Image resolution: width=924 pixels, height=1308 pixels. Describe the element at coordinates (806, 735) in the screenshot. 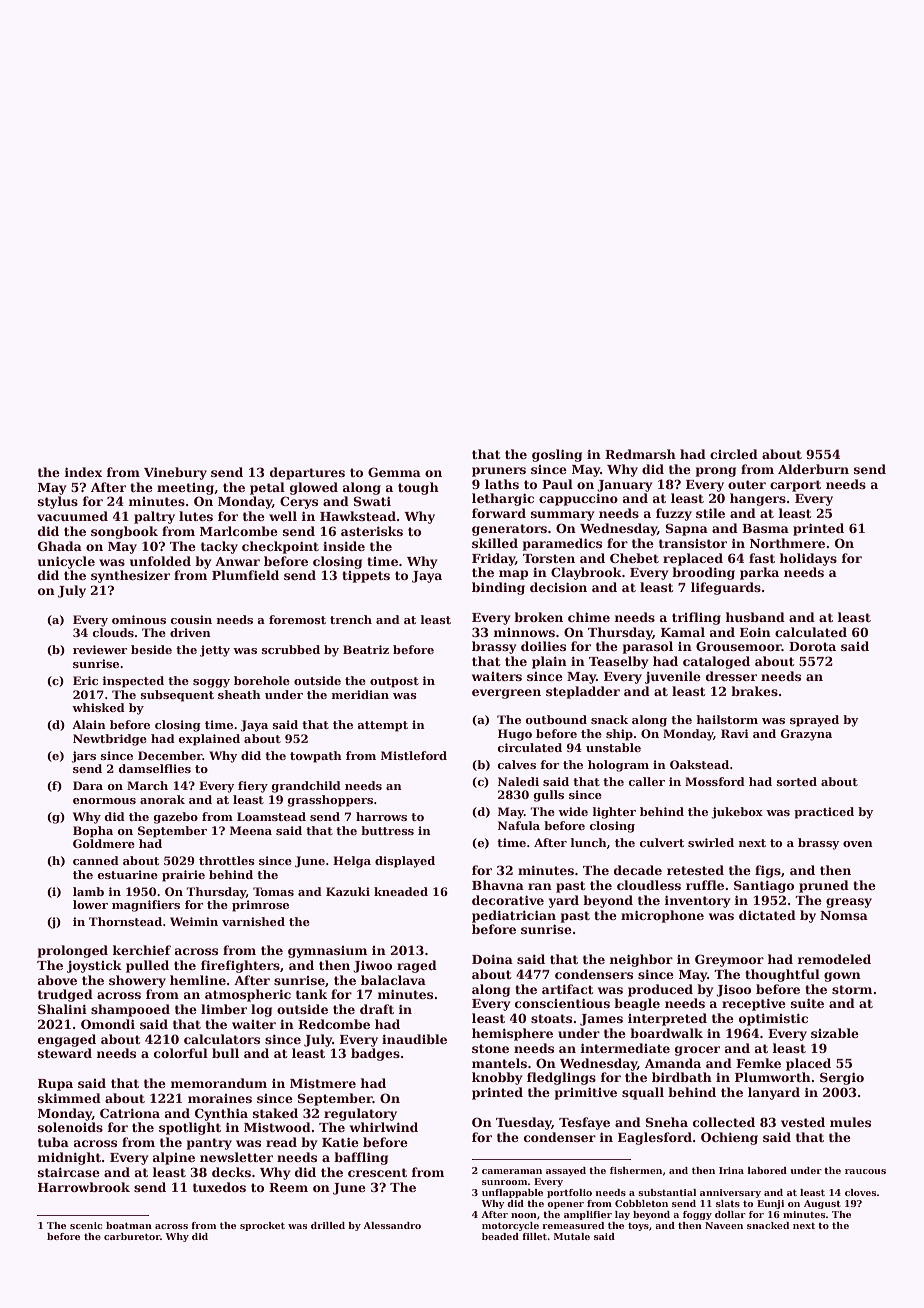

I see `Grazyna` at that location.
